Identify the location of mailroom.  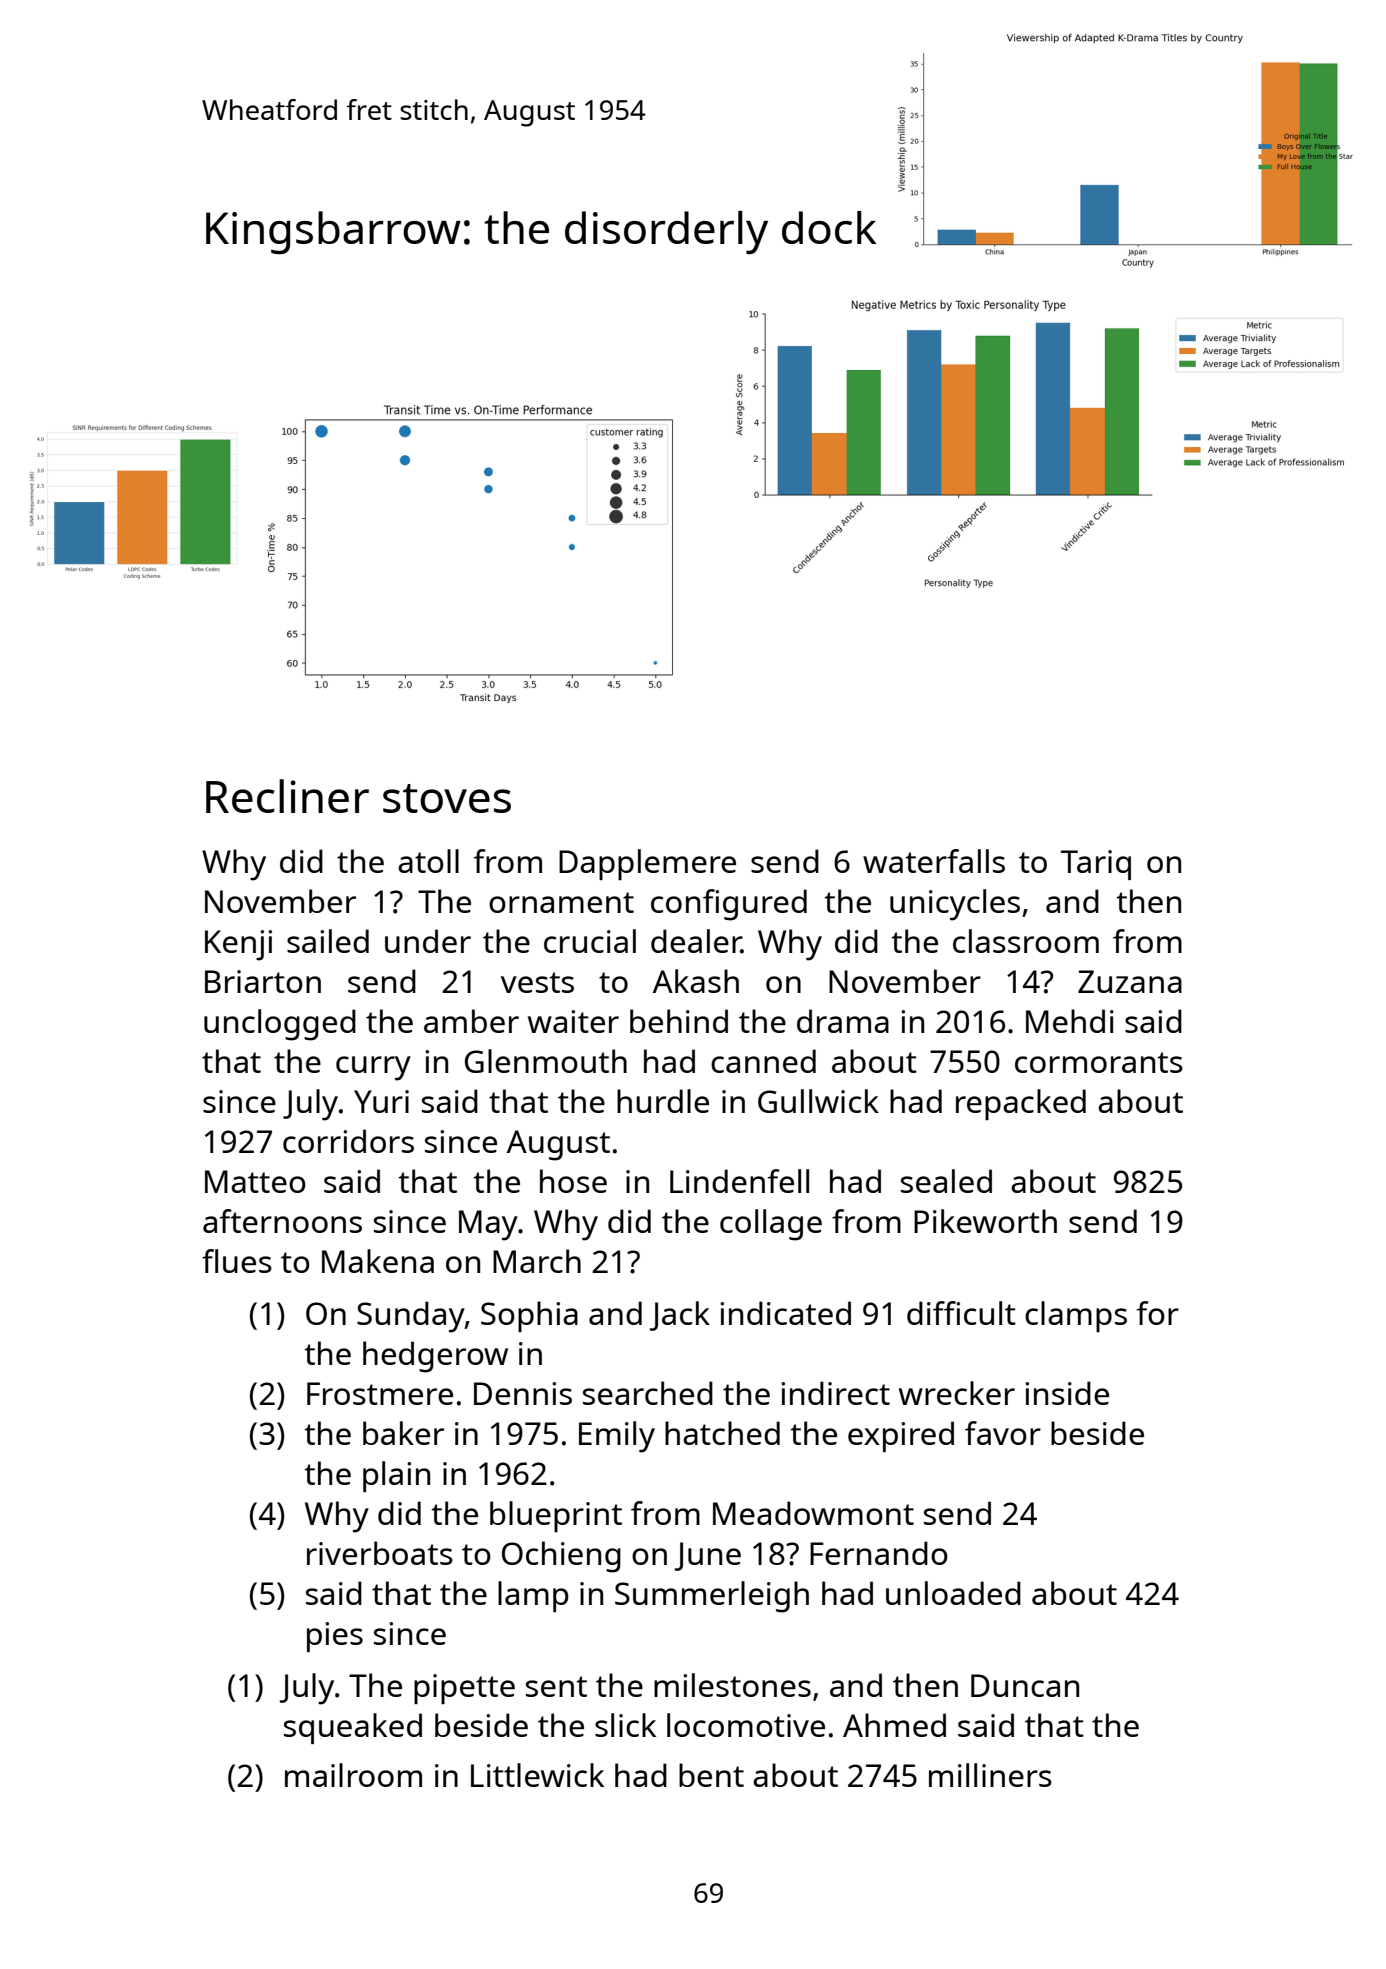
(353, 1775).
